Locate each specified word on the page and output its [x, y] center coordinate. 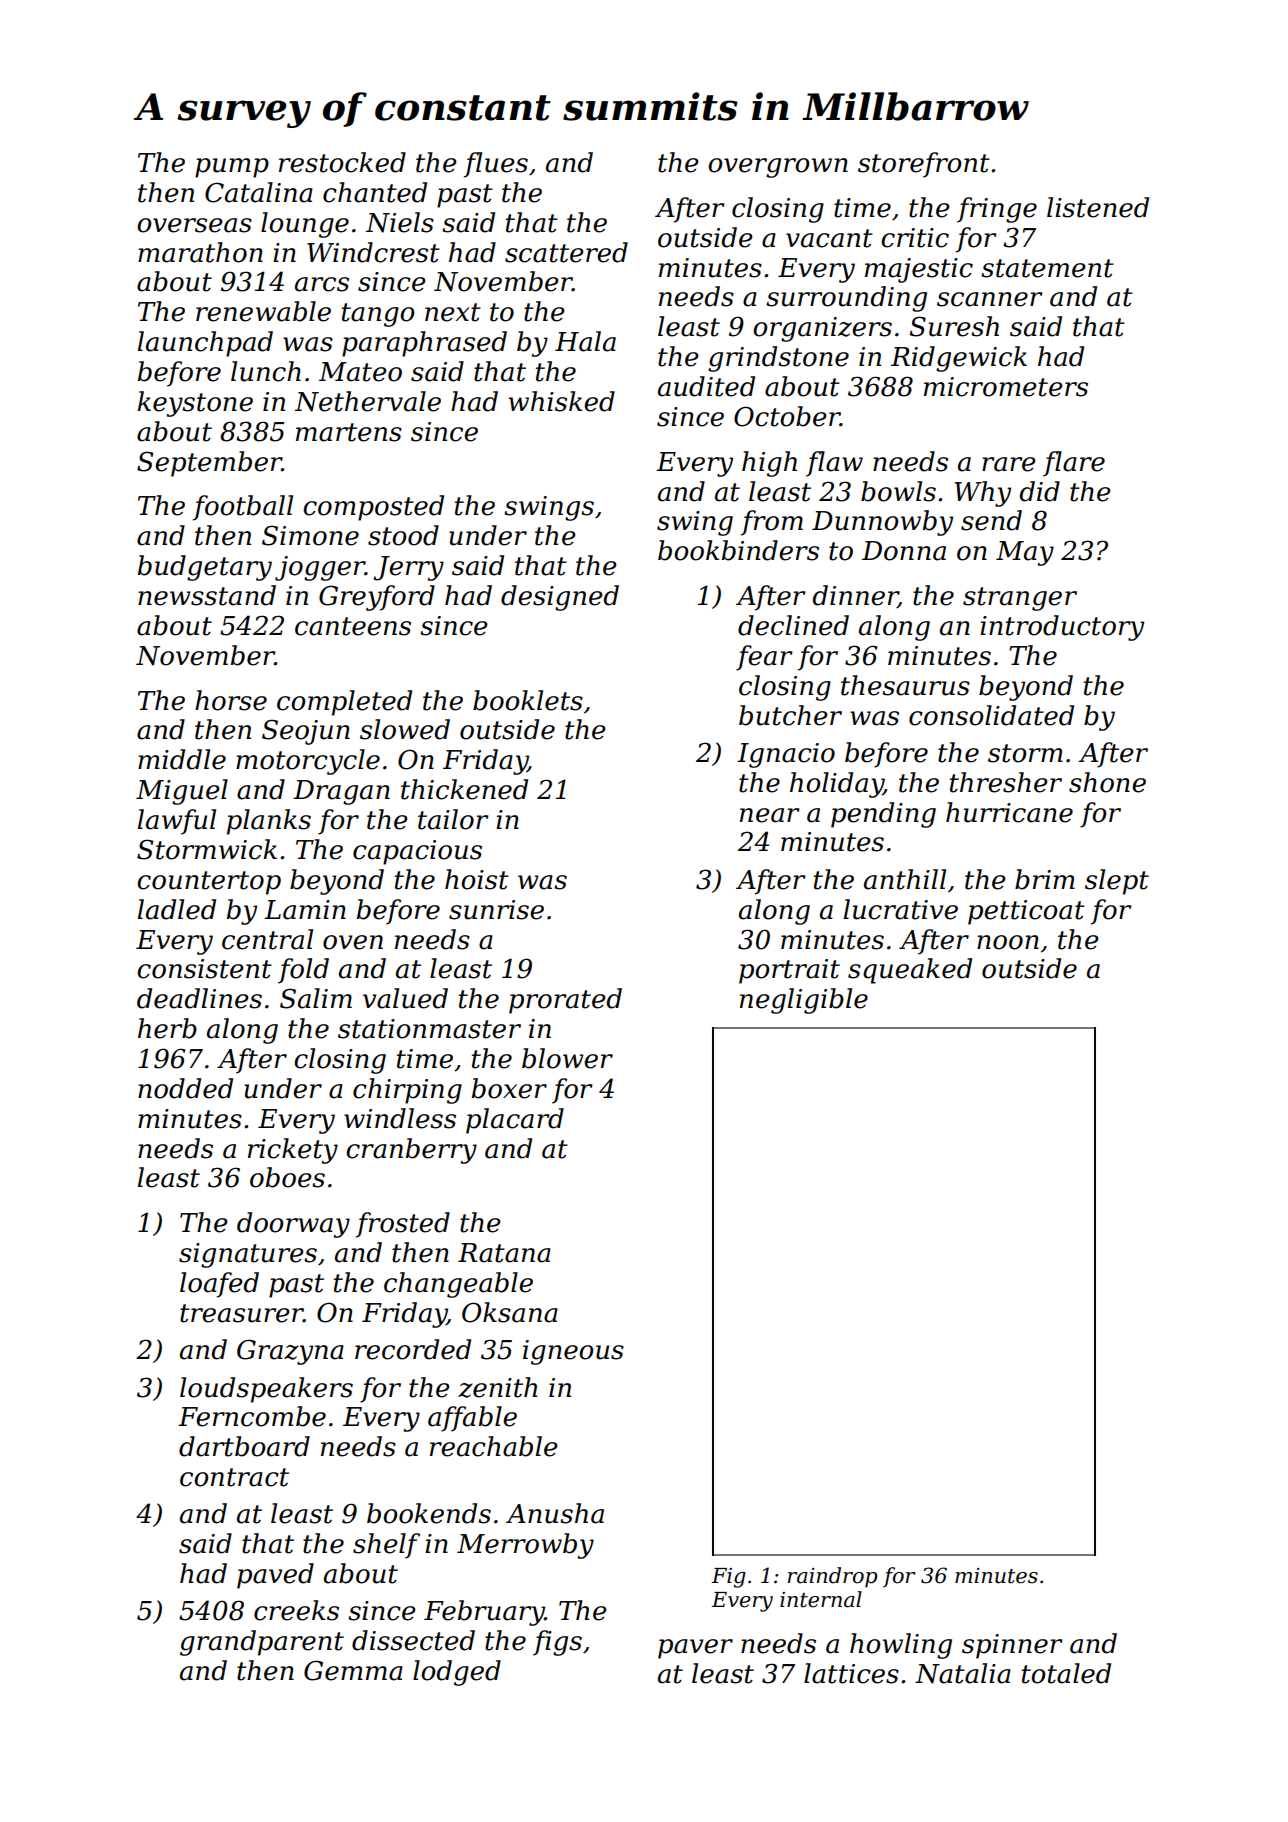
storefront [924, 165]
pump [232, 168]
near [769, 815]
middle [182, 759]
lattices [851, 1673]
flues [496, 165]
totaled [1066, 1673]
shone [1107, 782]
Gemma [353, 1670]
